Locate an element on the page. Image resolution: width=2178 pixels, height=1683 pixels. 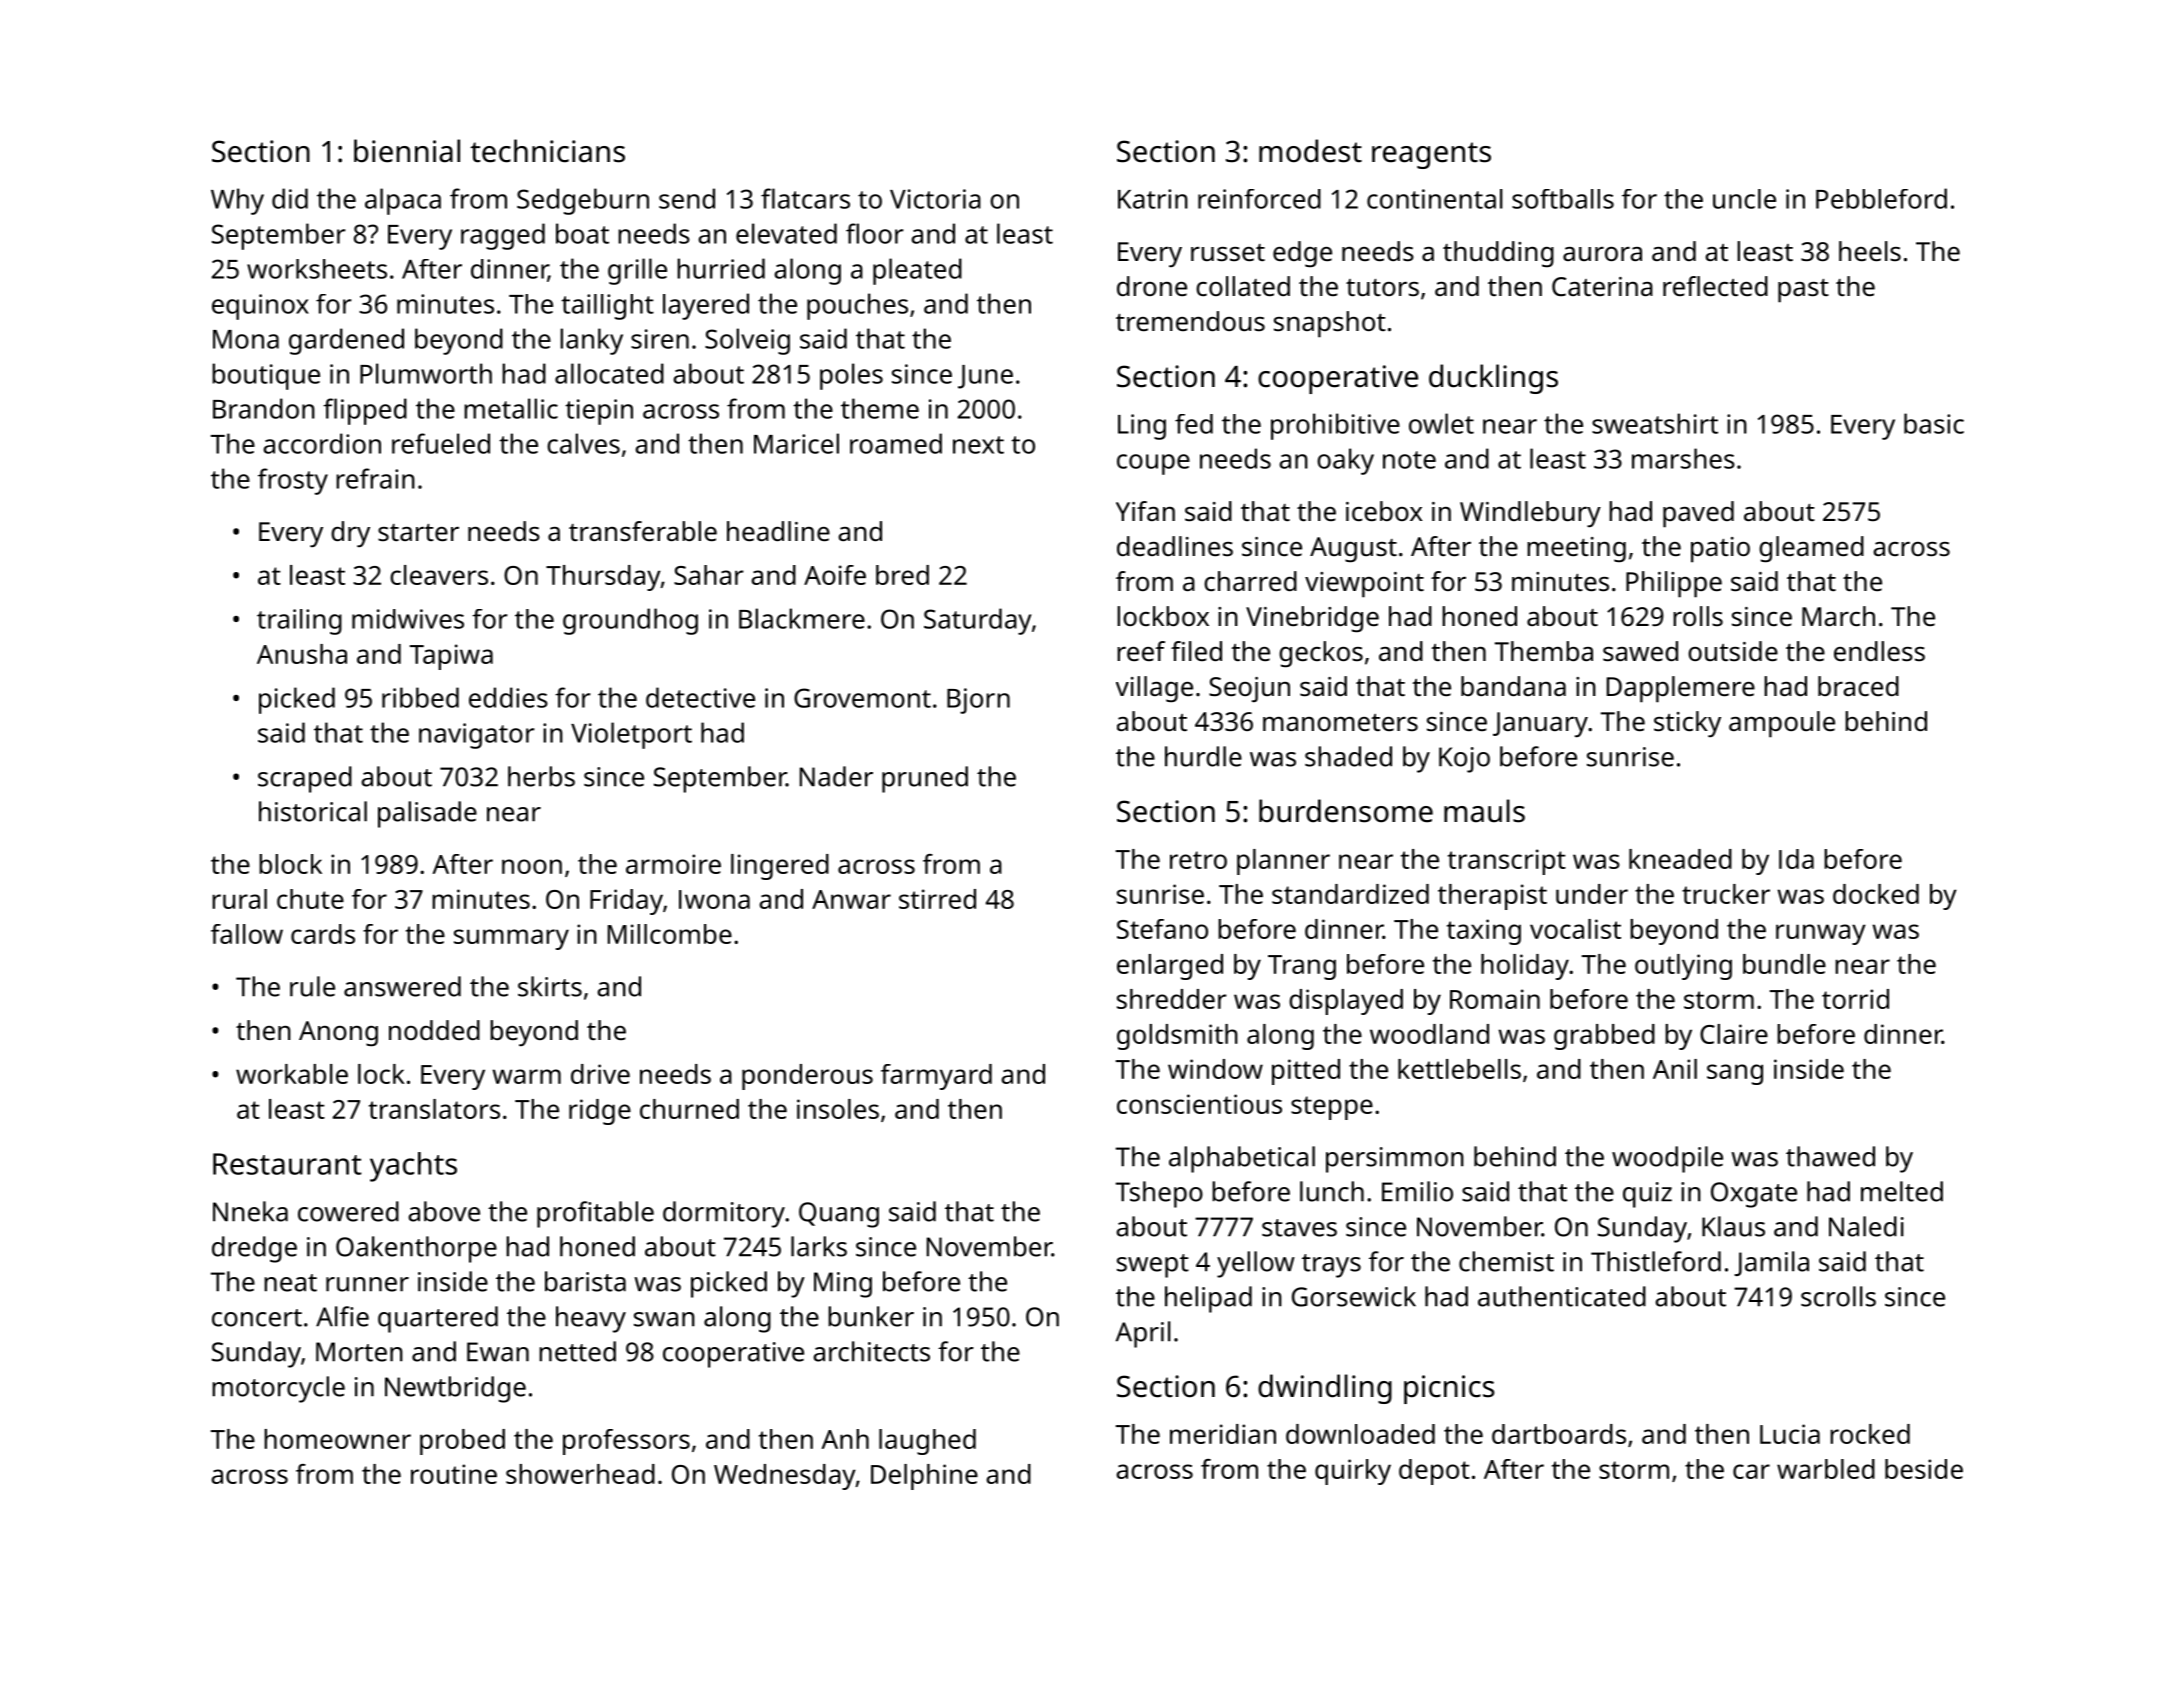
hurdle is located at coordinates (1203, 756).
